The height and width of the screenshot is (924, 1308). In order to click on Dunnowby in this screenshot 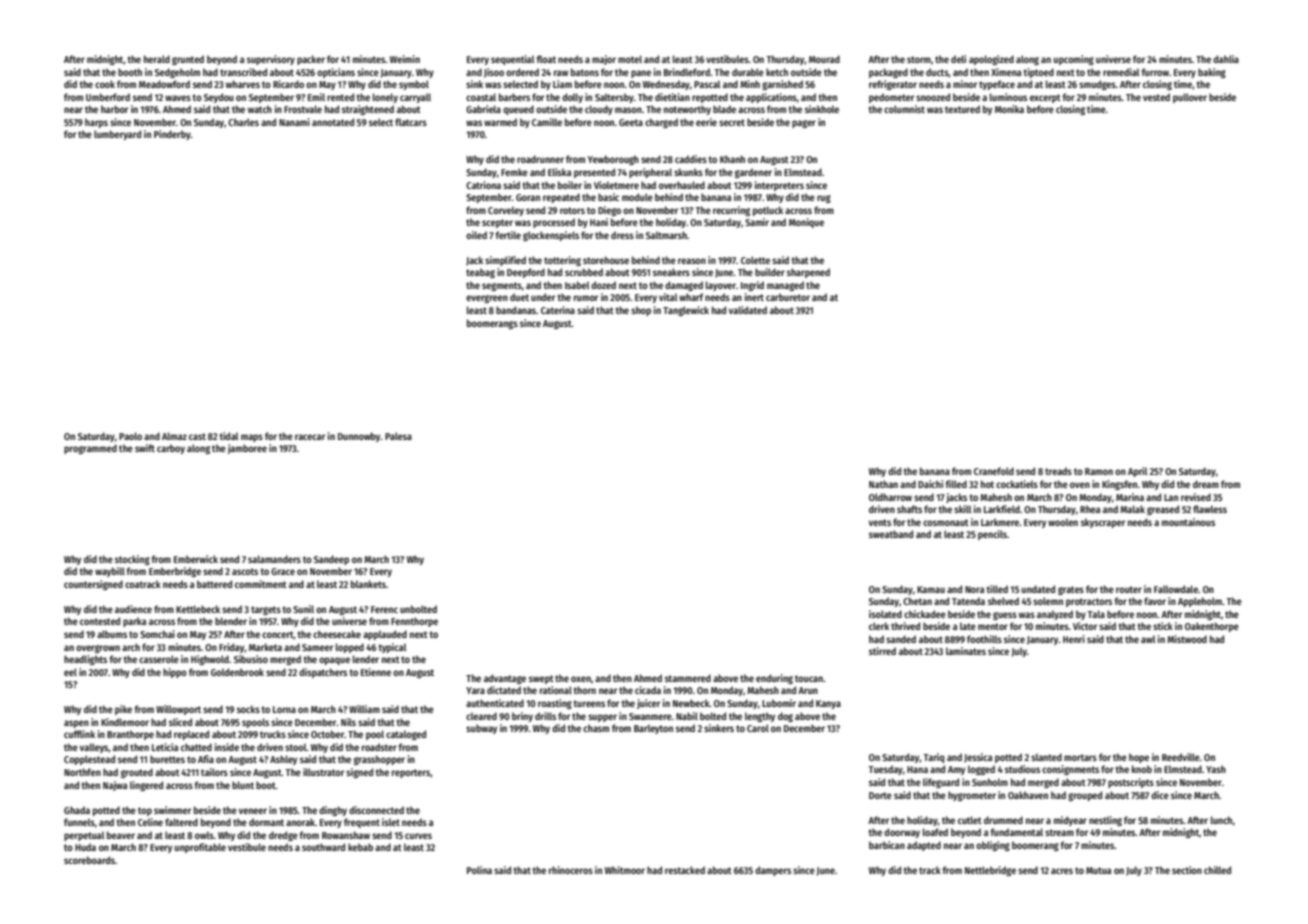, I will do `click(359, 437)`.
